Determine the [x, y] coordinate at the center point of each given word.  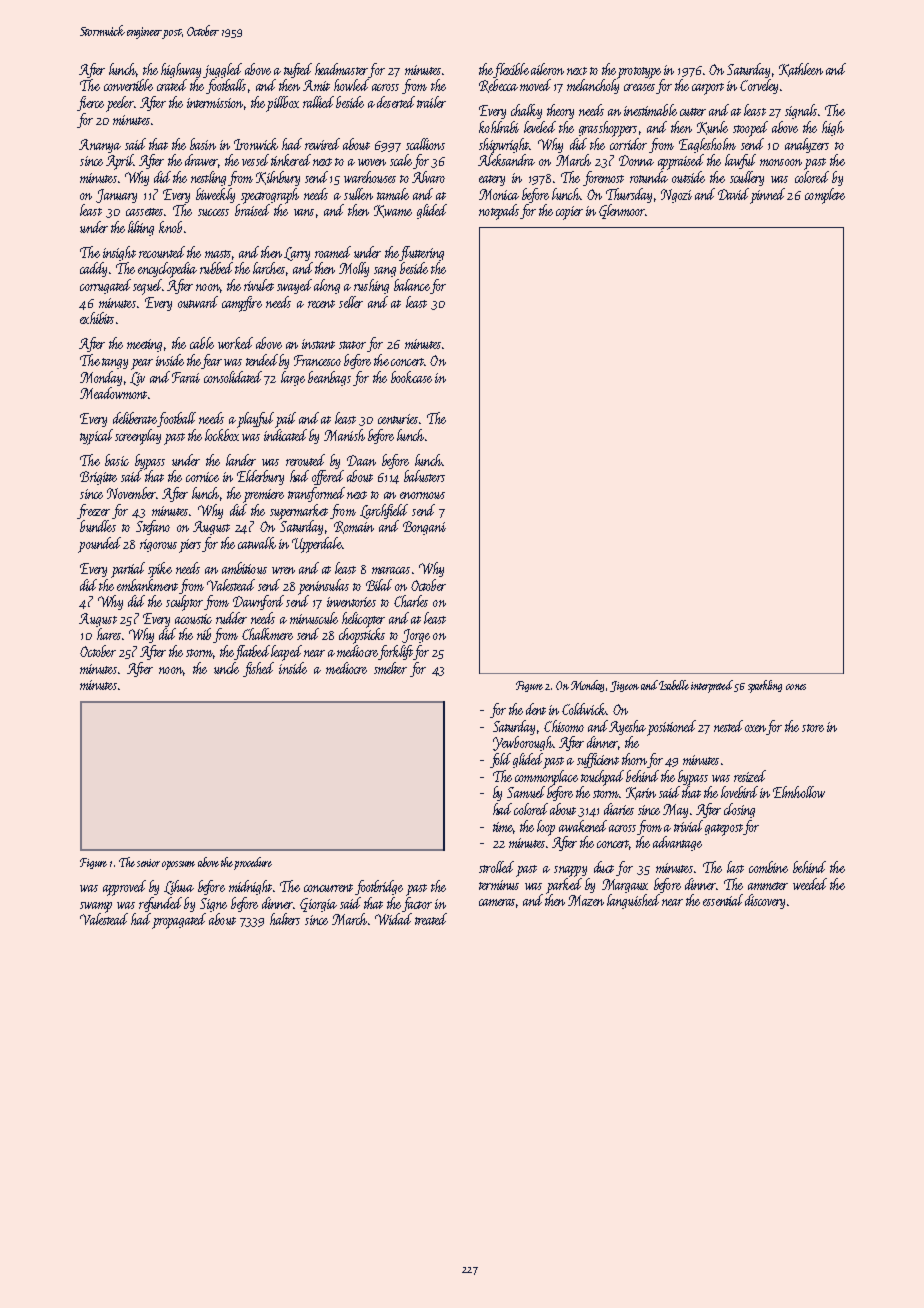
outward [198, 302]
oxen [755, 728]
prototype [639, 73]
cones [796, 687]
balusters [424, 476]
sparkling [765, 686]
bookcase [411, 377]
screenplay [138, 437]
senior [148, 863]
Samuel [526, 792]
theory [560, 111]
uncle [226, 668]
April [119, 162]
